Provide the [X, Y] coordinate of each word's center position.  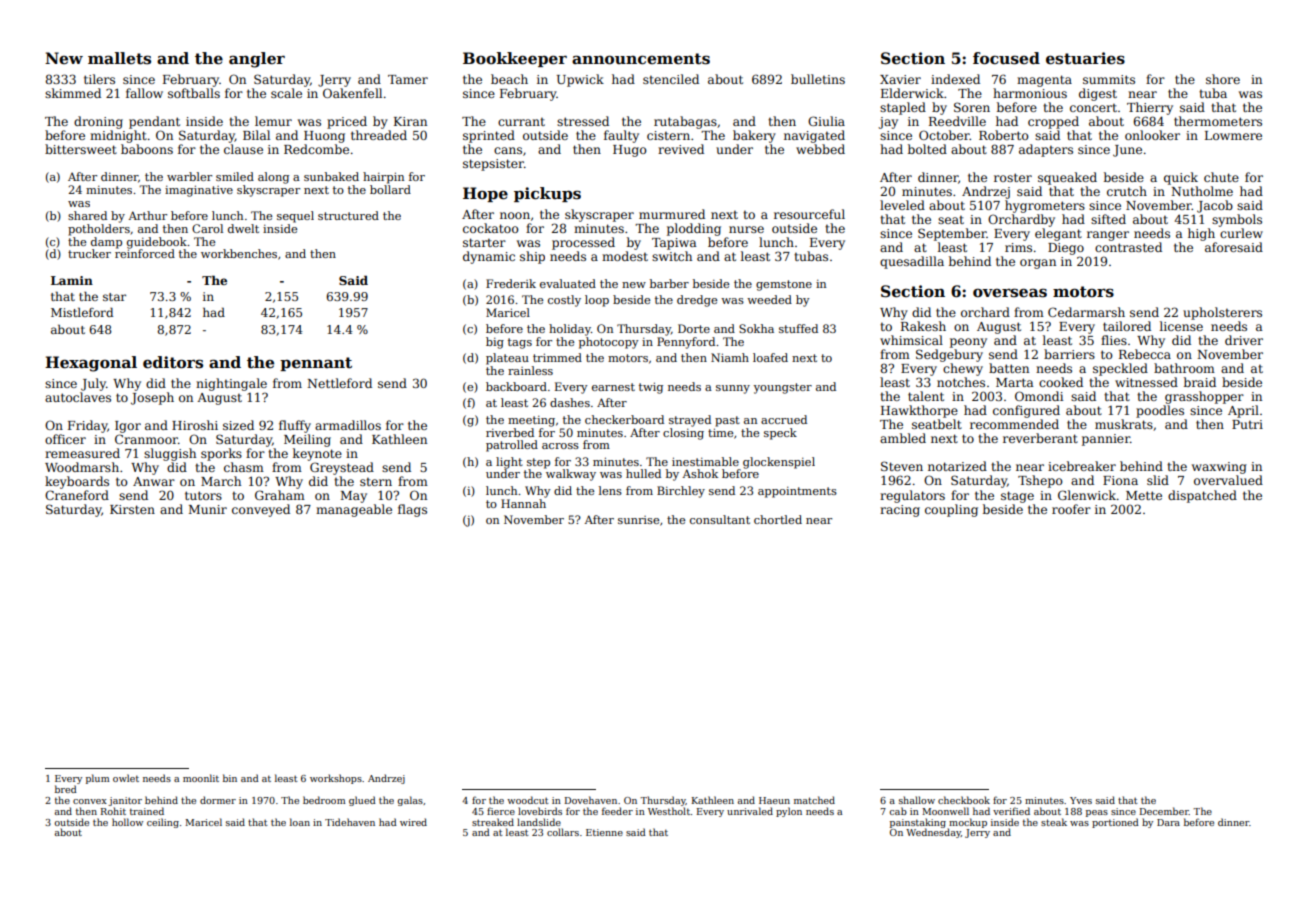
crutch [1127, 191]
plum [98, 779]
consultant [720, 519]
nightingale [231, 384]
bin [230, 778]
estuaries [1085, 58]
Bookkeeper [515, 59]
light [509, 463]
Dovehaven [591, 800]
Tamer [408, 79]
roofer [1071, 509]
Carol [207, 228]
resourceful [809, 214]
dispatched [1202, 496]
